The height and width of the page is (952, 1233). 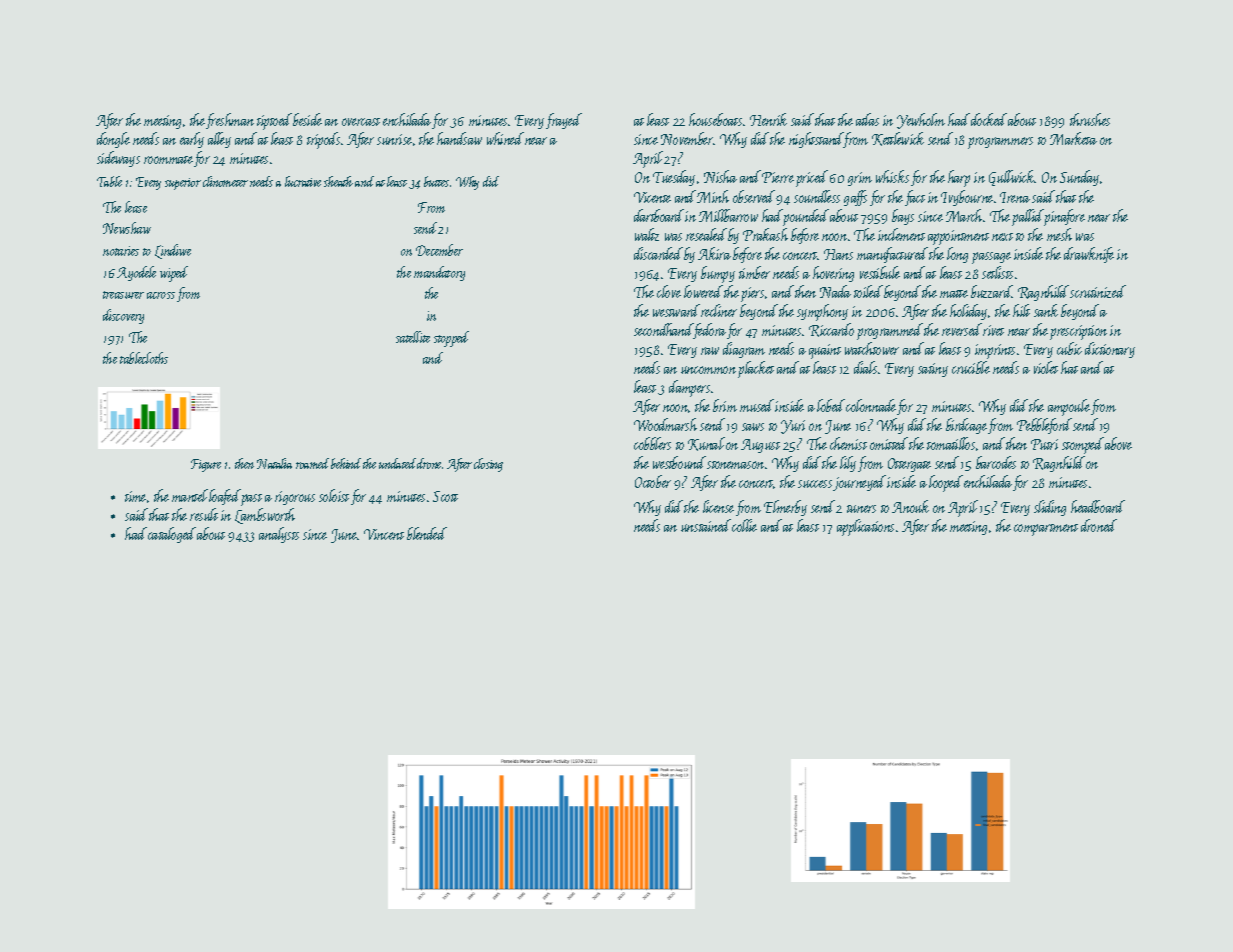 What do you see at coordinates (445, 496) in the page?
I see `Scott` at bounding box center [445, 496].
